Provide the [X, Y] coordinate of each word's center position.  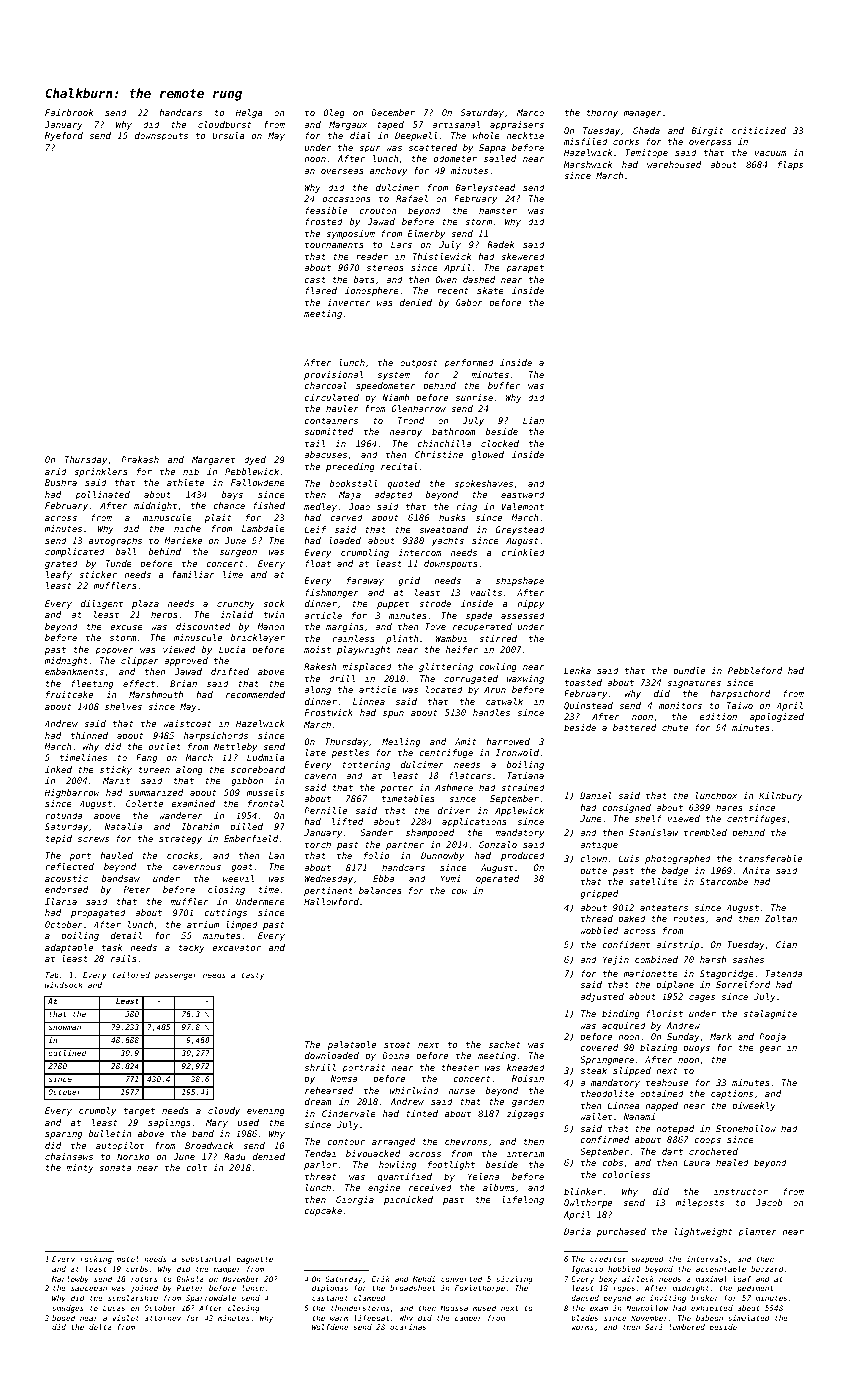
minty [80, 1168]
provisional [333, 375]
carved [346, 517]
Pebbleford [755, 670]
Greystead [520, 530]
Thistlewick [442, 256]
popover [114, 651]
